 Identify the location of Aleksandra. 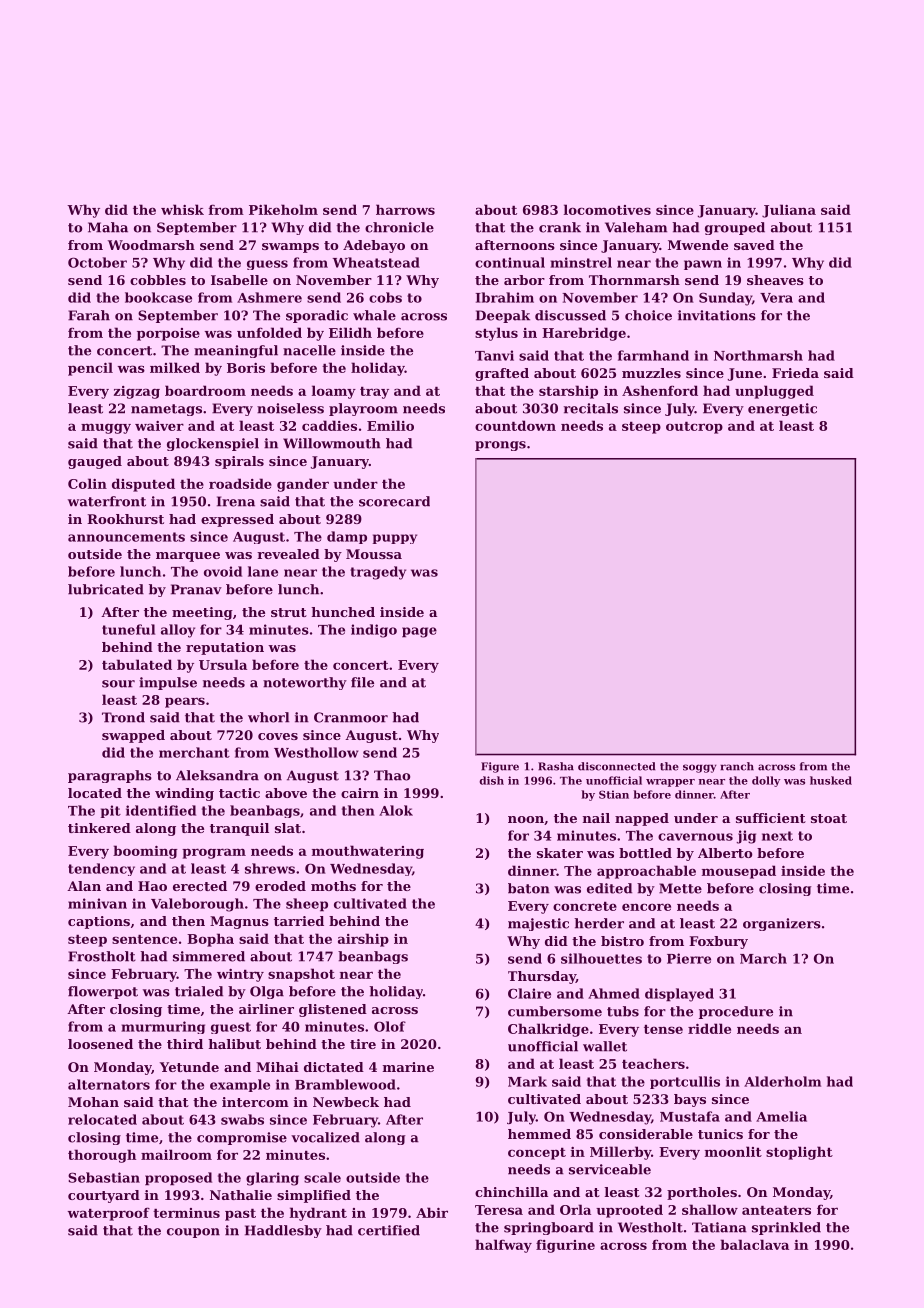
(217, 775).
